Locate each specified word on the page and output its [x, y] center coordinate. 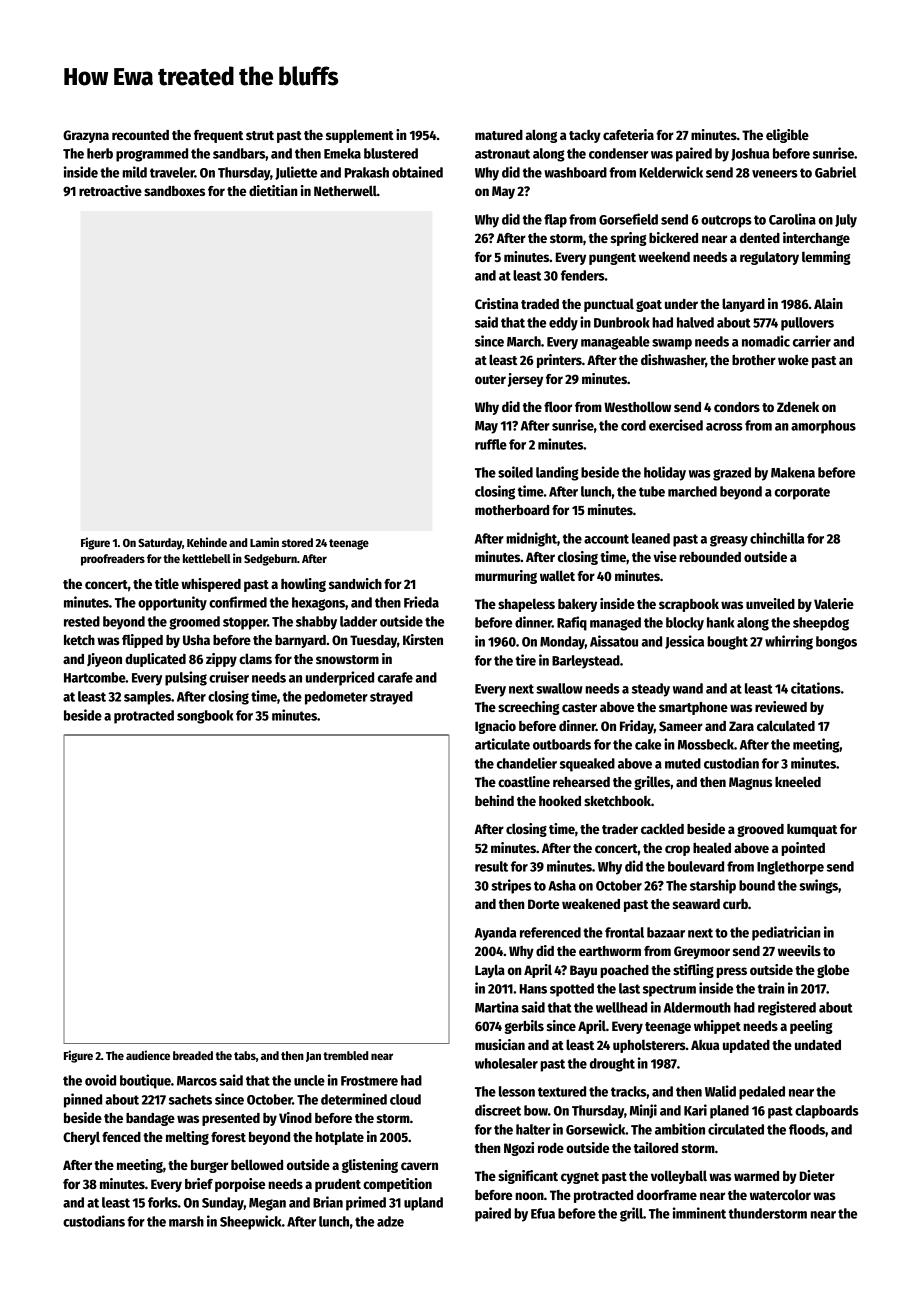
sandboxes [174, 191]
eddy [563, 324]
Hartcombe [95, 677]
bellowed [257, 1164]
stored [297, 542]
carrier [812, 341]
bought [727, 643]
